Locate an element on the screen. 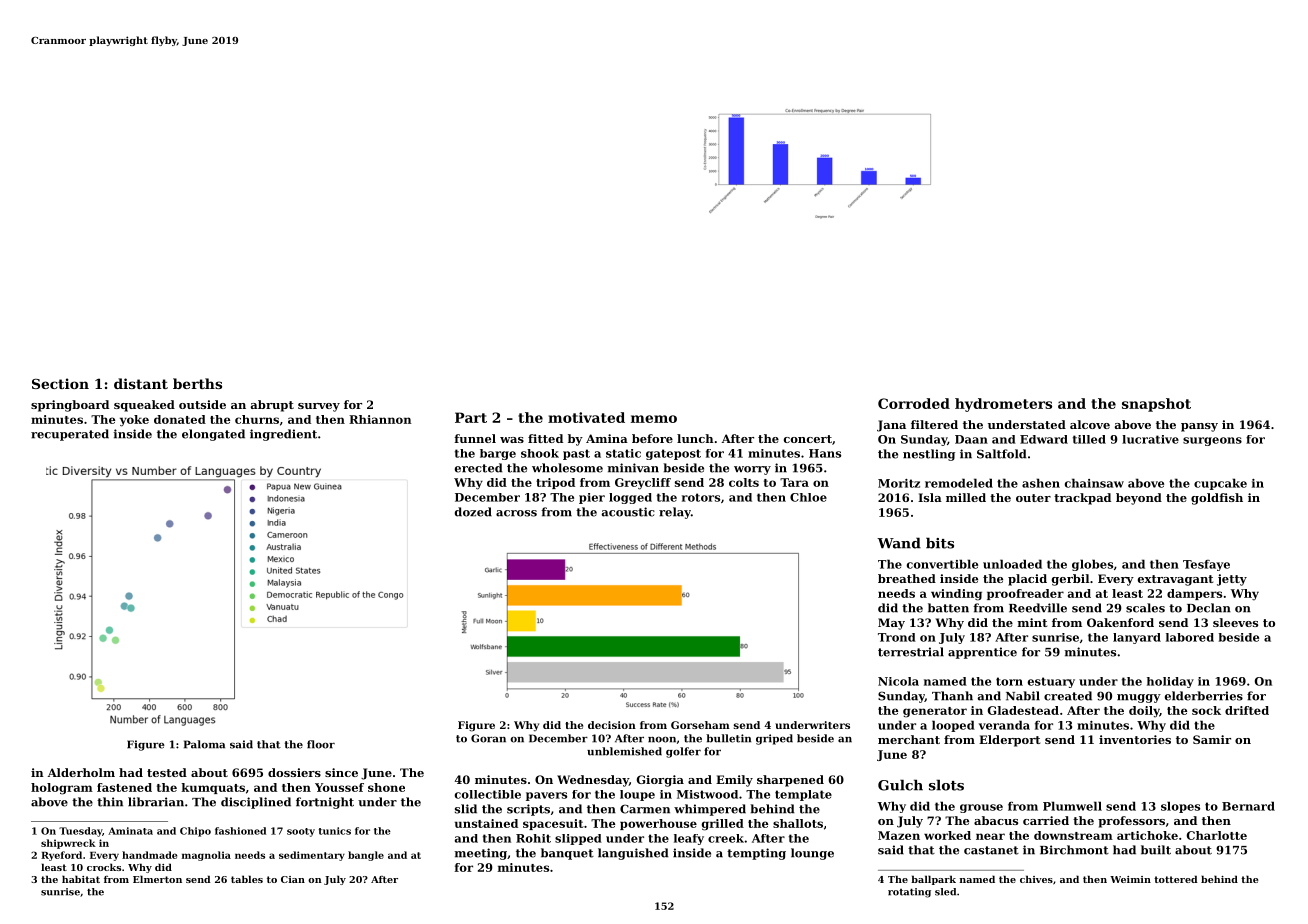  Elderport is located at coordinates (1009, 741).
